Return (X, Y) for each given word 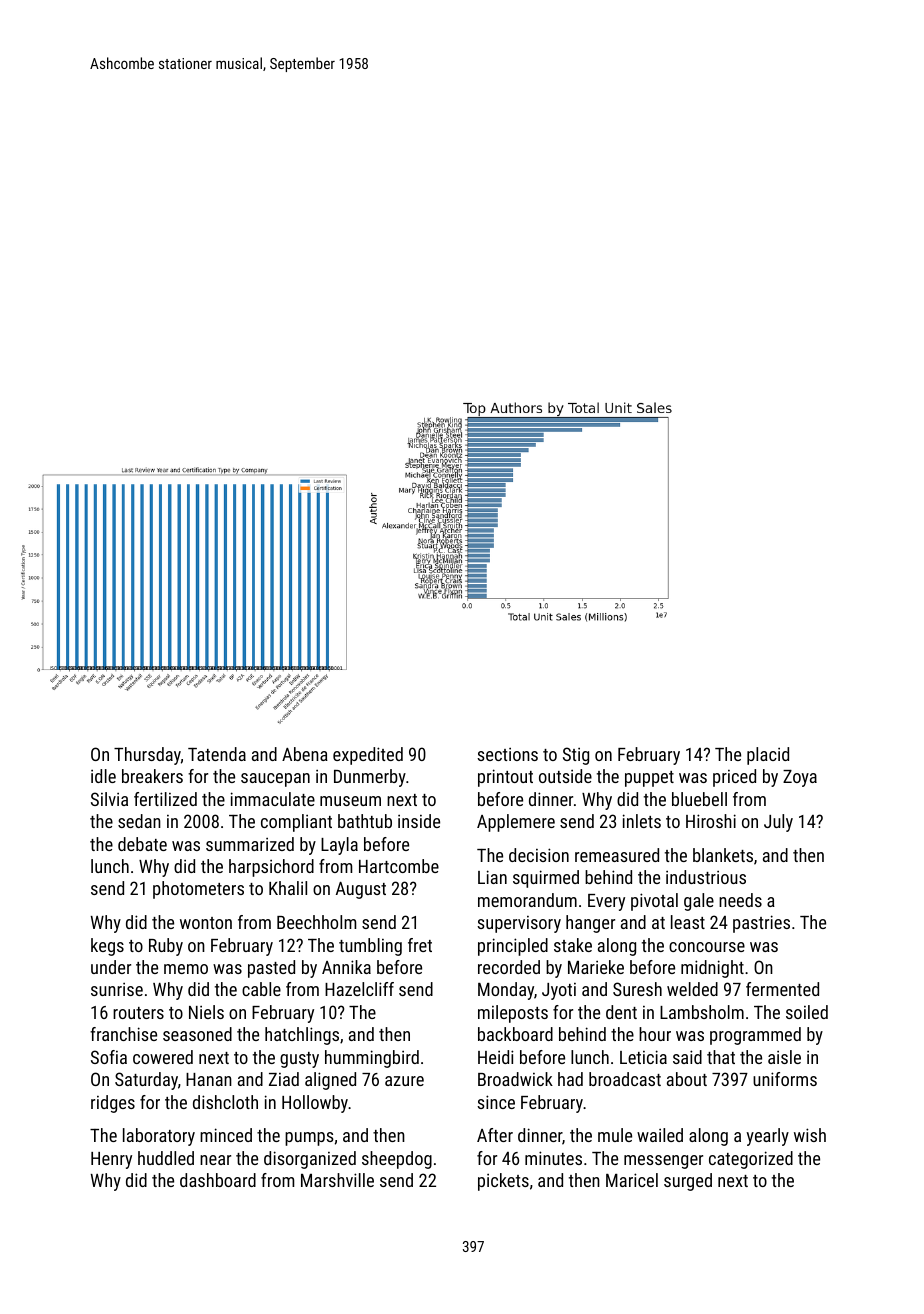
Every (606, 902)
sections (507, 754)
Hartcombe (399, 866)
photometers (198, 890)
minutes (553, 1158)
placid (768, 756)
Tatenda (217, 754)
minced (226, 1135)
